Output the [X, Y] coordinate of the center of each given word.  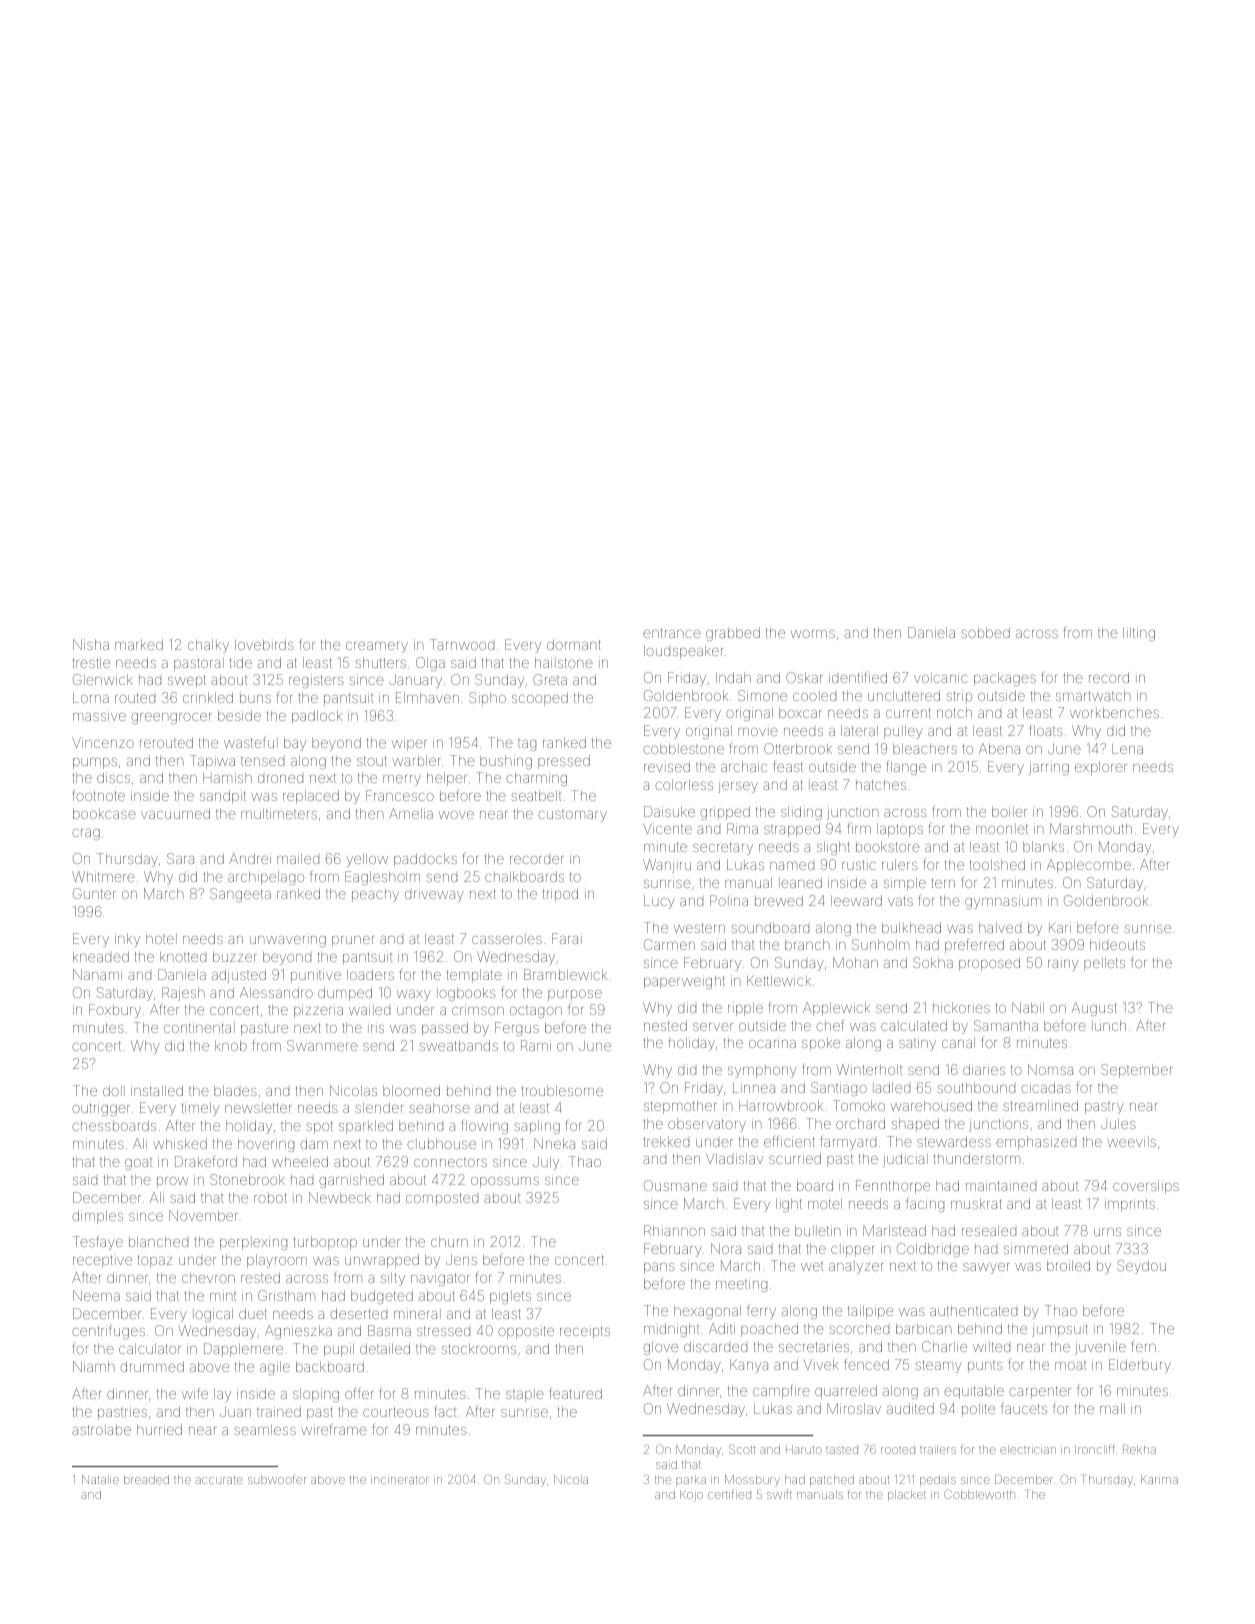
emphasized [1036, 1143]
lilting [1139, 634]
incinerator [400, 1479]
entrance [672, 633]
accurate [219, 1480]
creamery [377, 647]
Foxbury [115, 1011]
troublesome [562, 1090]
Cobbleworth [979, 1494]
